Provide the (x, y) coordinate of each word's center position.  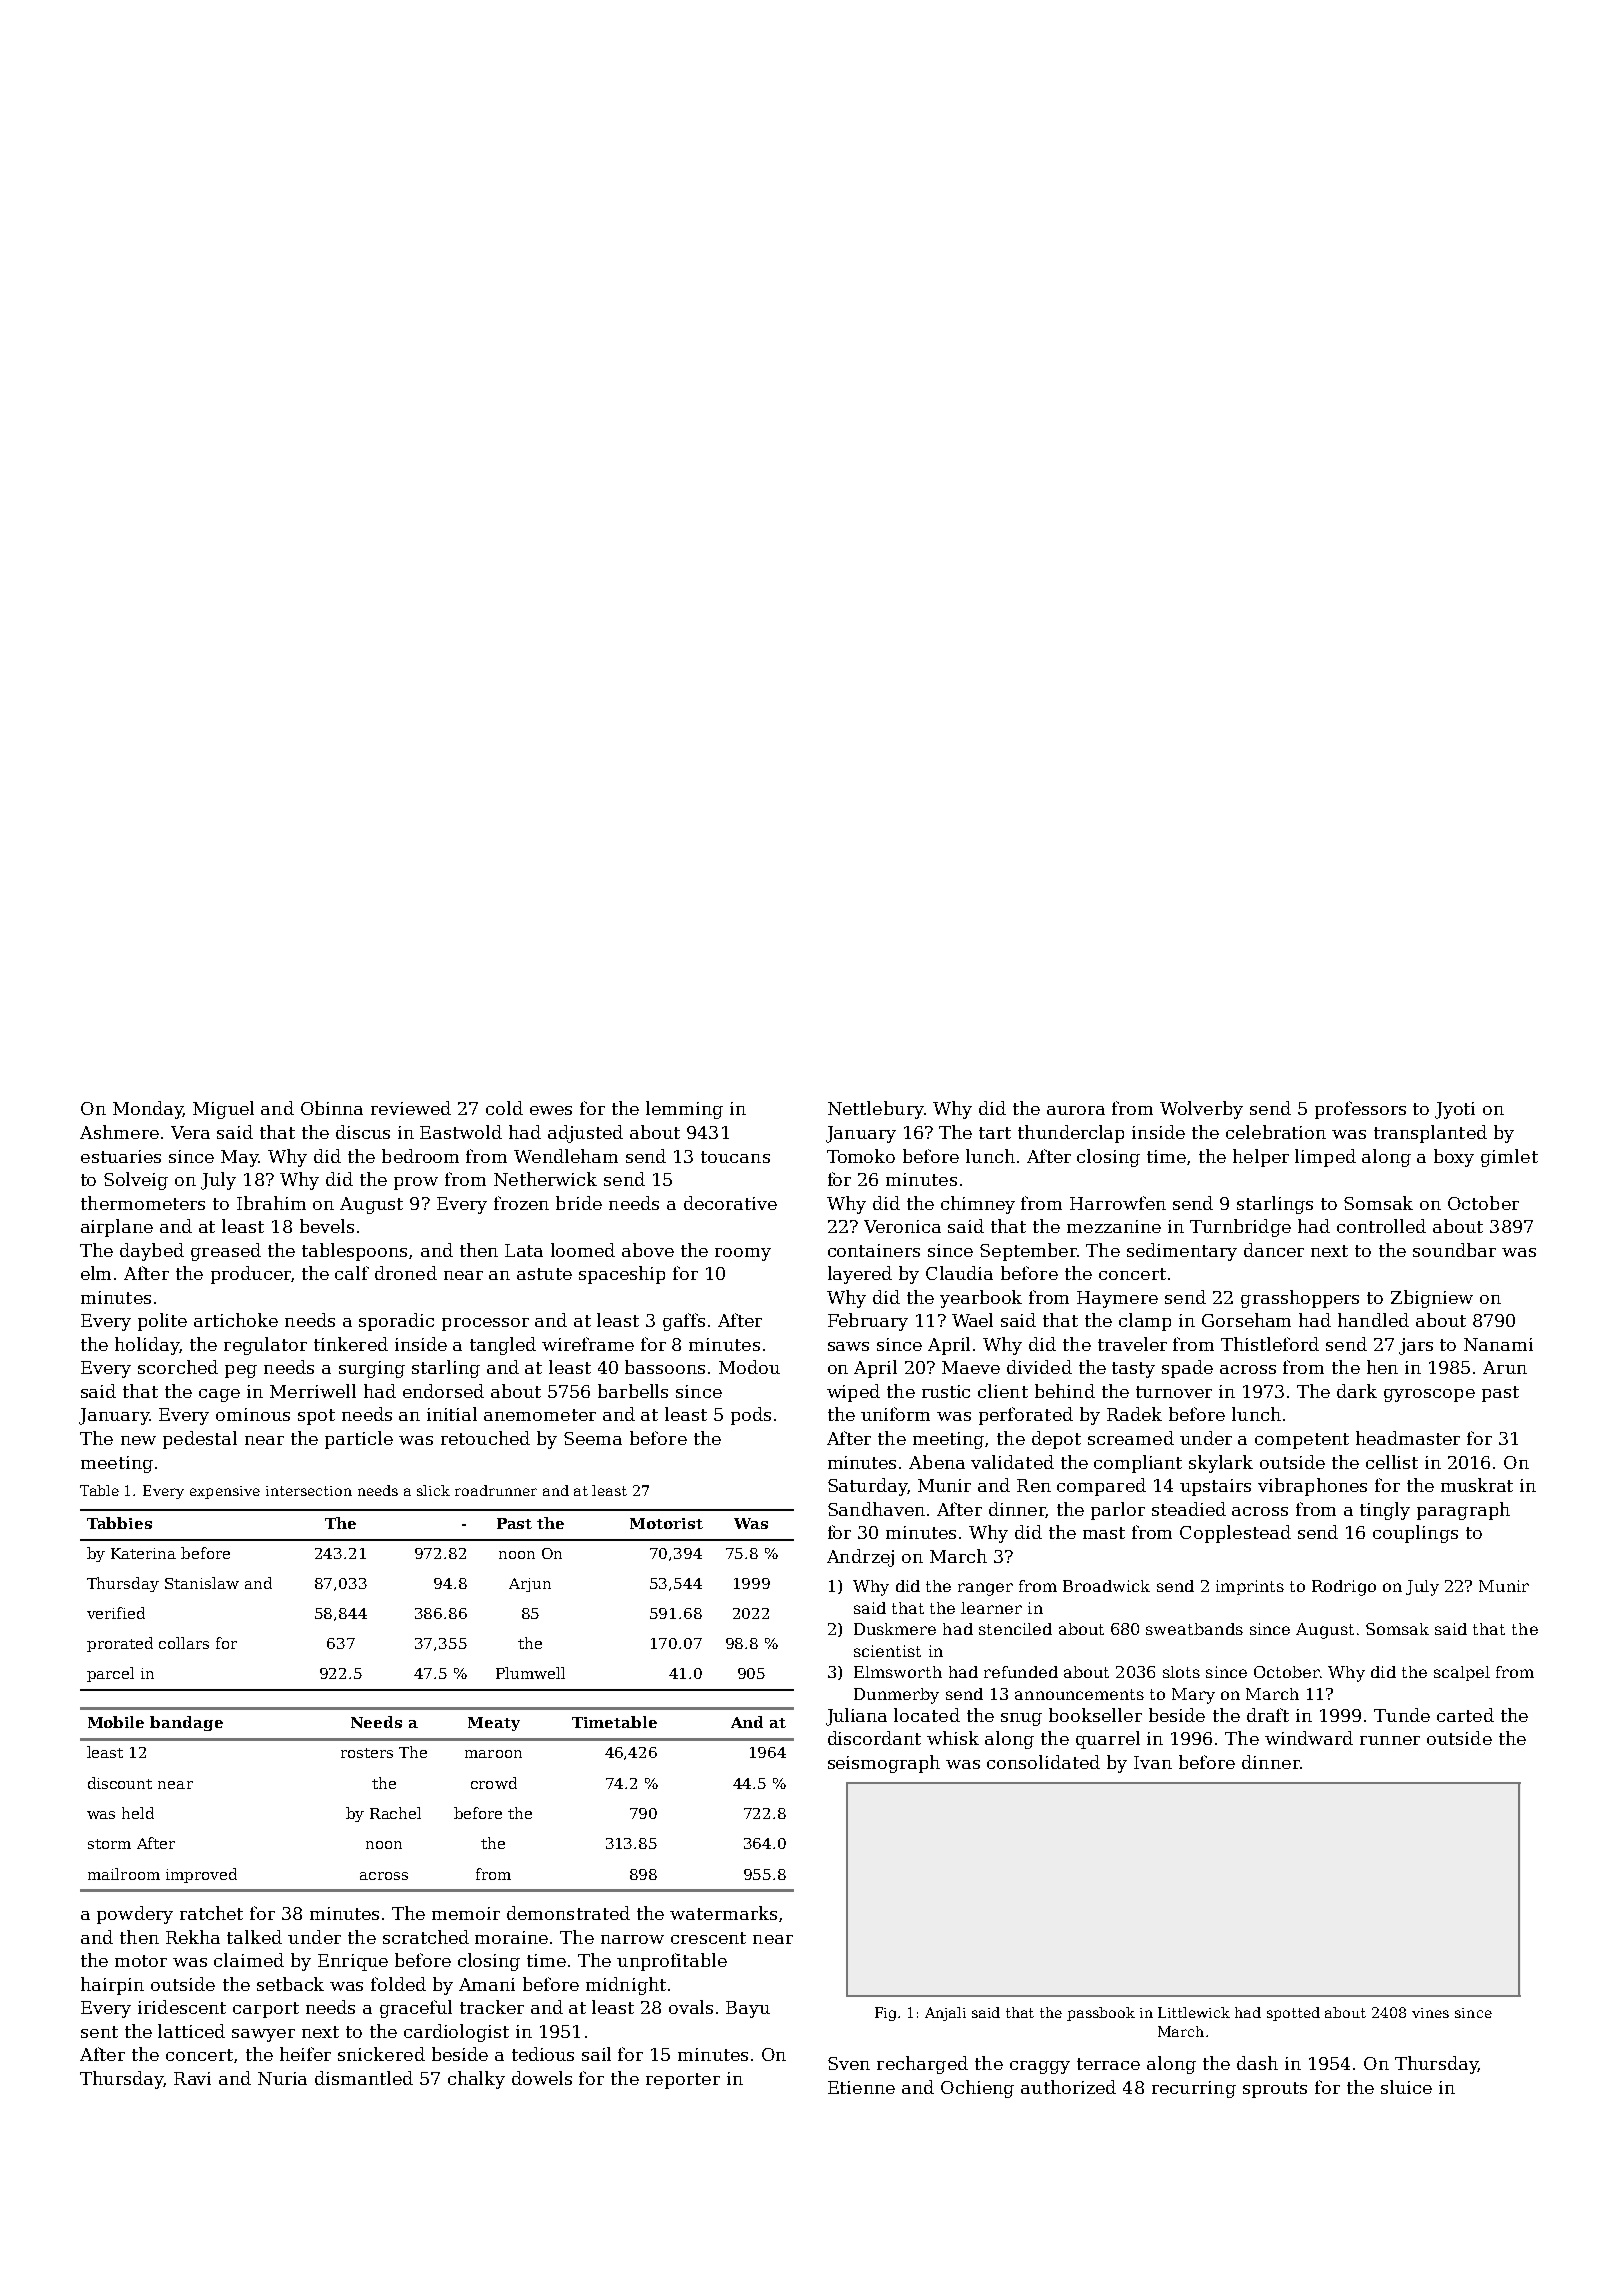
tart (995, 1133)
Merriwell (313, 1391)
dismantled (364, 2078)
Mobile (116, 1722)
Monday (148, 1110)
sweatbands (1194, 1629)
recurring (1194, 2089)
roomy (743, 1254)
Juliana (856, 1717)
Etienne (861, 2087)
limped (1325, 1158)
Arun (1505, 1367)
